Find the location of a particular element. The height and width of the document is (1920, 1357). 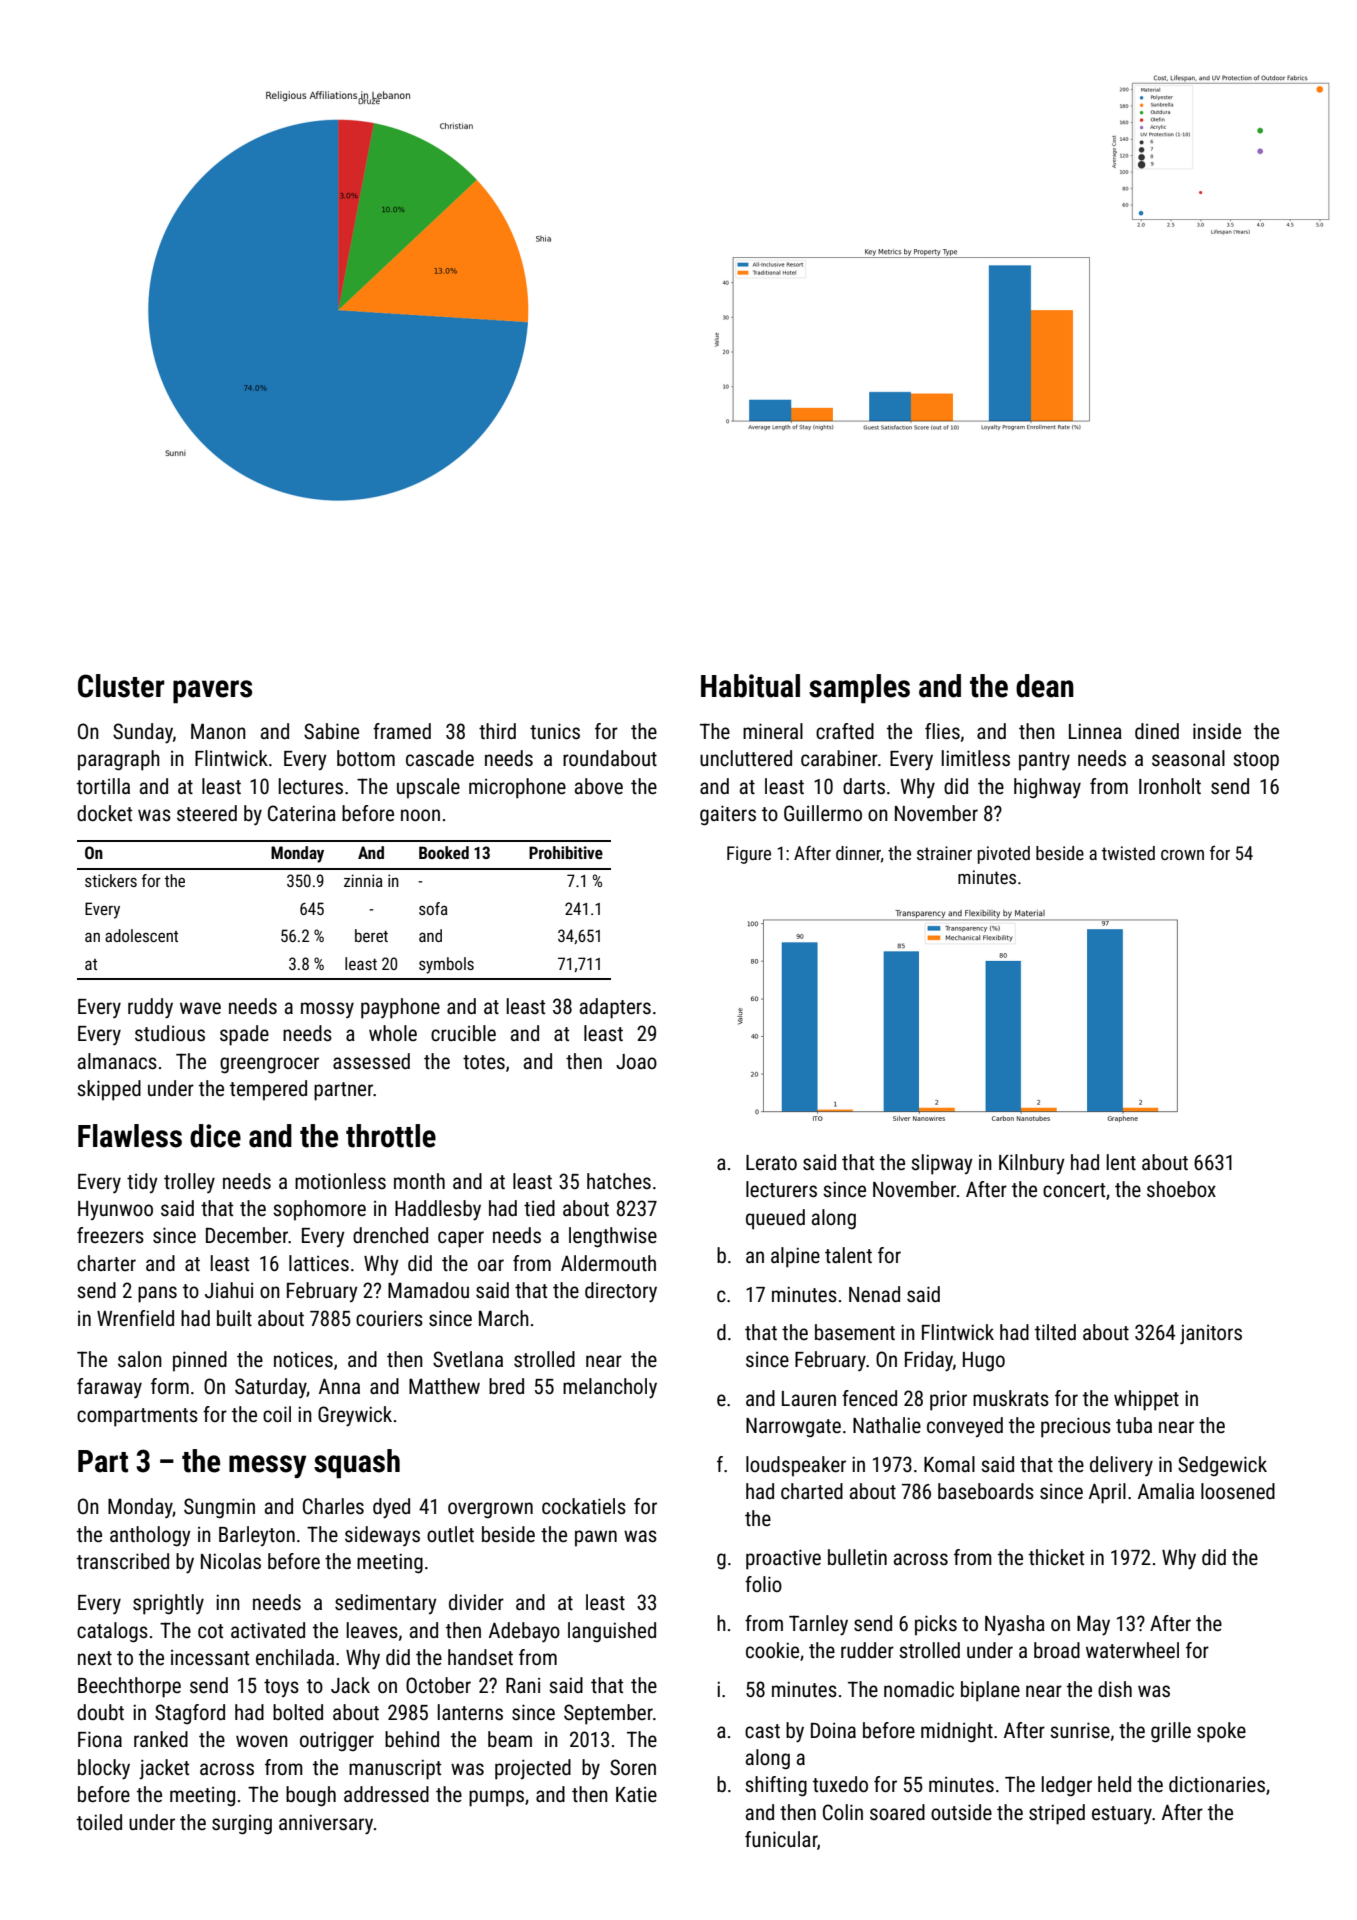

sunrise is located at coordinates (1080, 1730).
